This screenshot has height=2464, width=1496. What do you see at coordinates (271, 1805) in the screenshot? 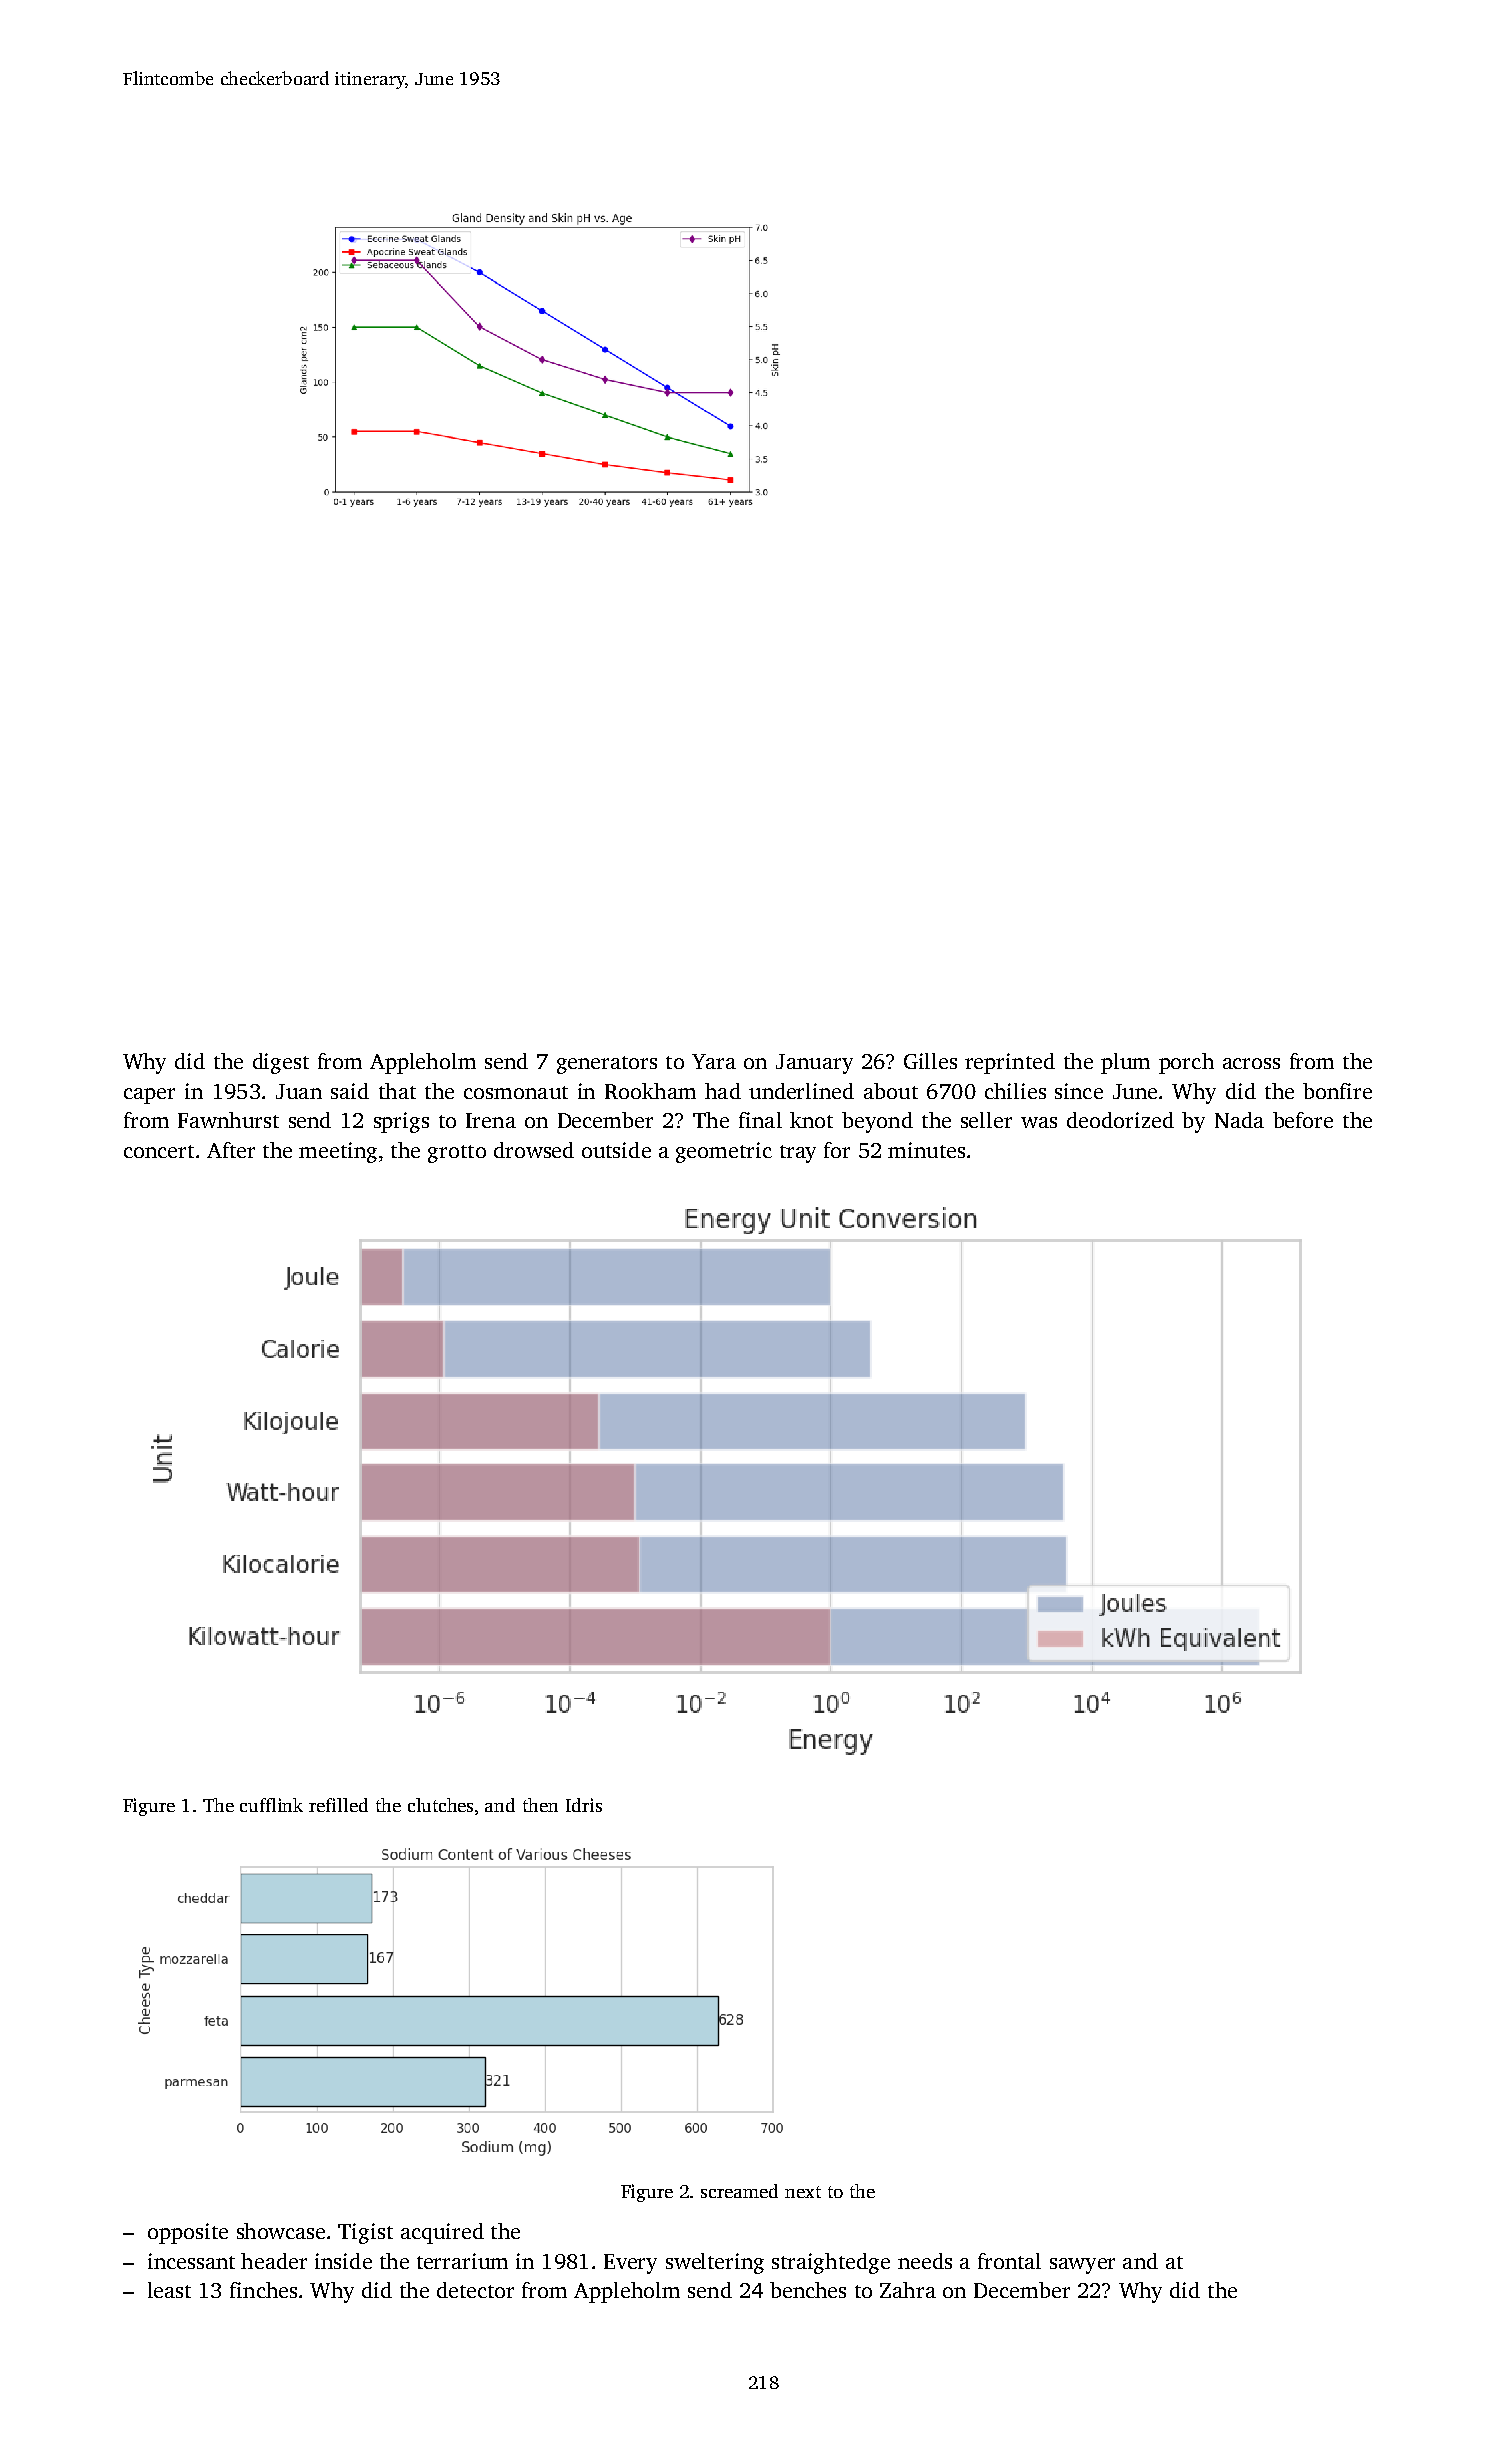
I see `cufflink` at bounding box center [271, 1805].
